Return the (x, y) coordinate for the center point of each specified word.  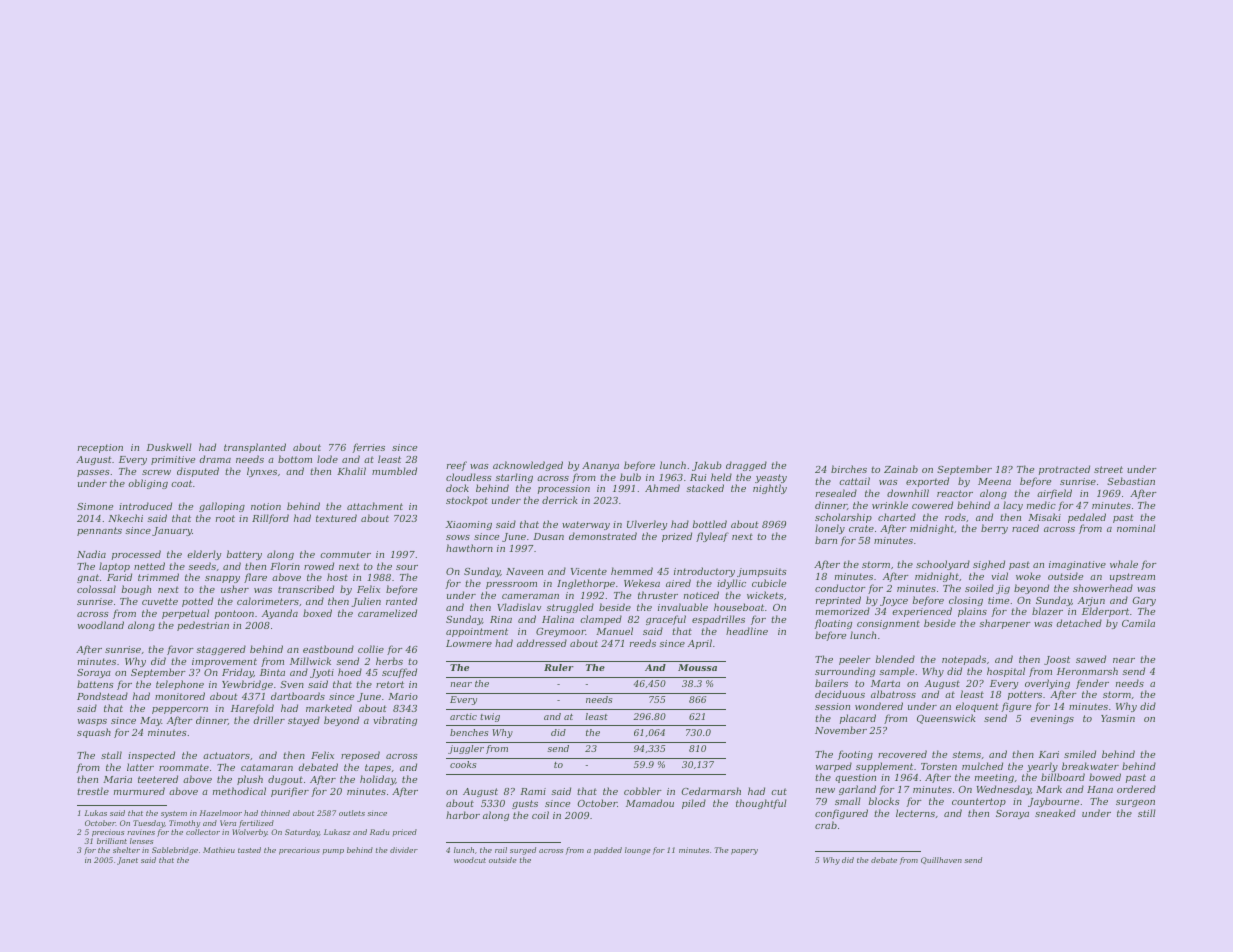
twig (490, 717)
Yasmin (1118, 718)
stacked (705, 488)
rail (501, 850)
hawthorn (469, 548)
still (1147, 813)
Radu (380, 832)
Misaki (1044, 517)
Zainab (901, 469)
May (151, 721)
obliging (148, 484)
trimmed (158, 577)
